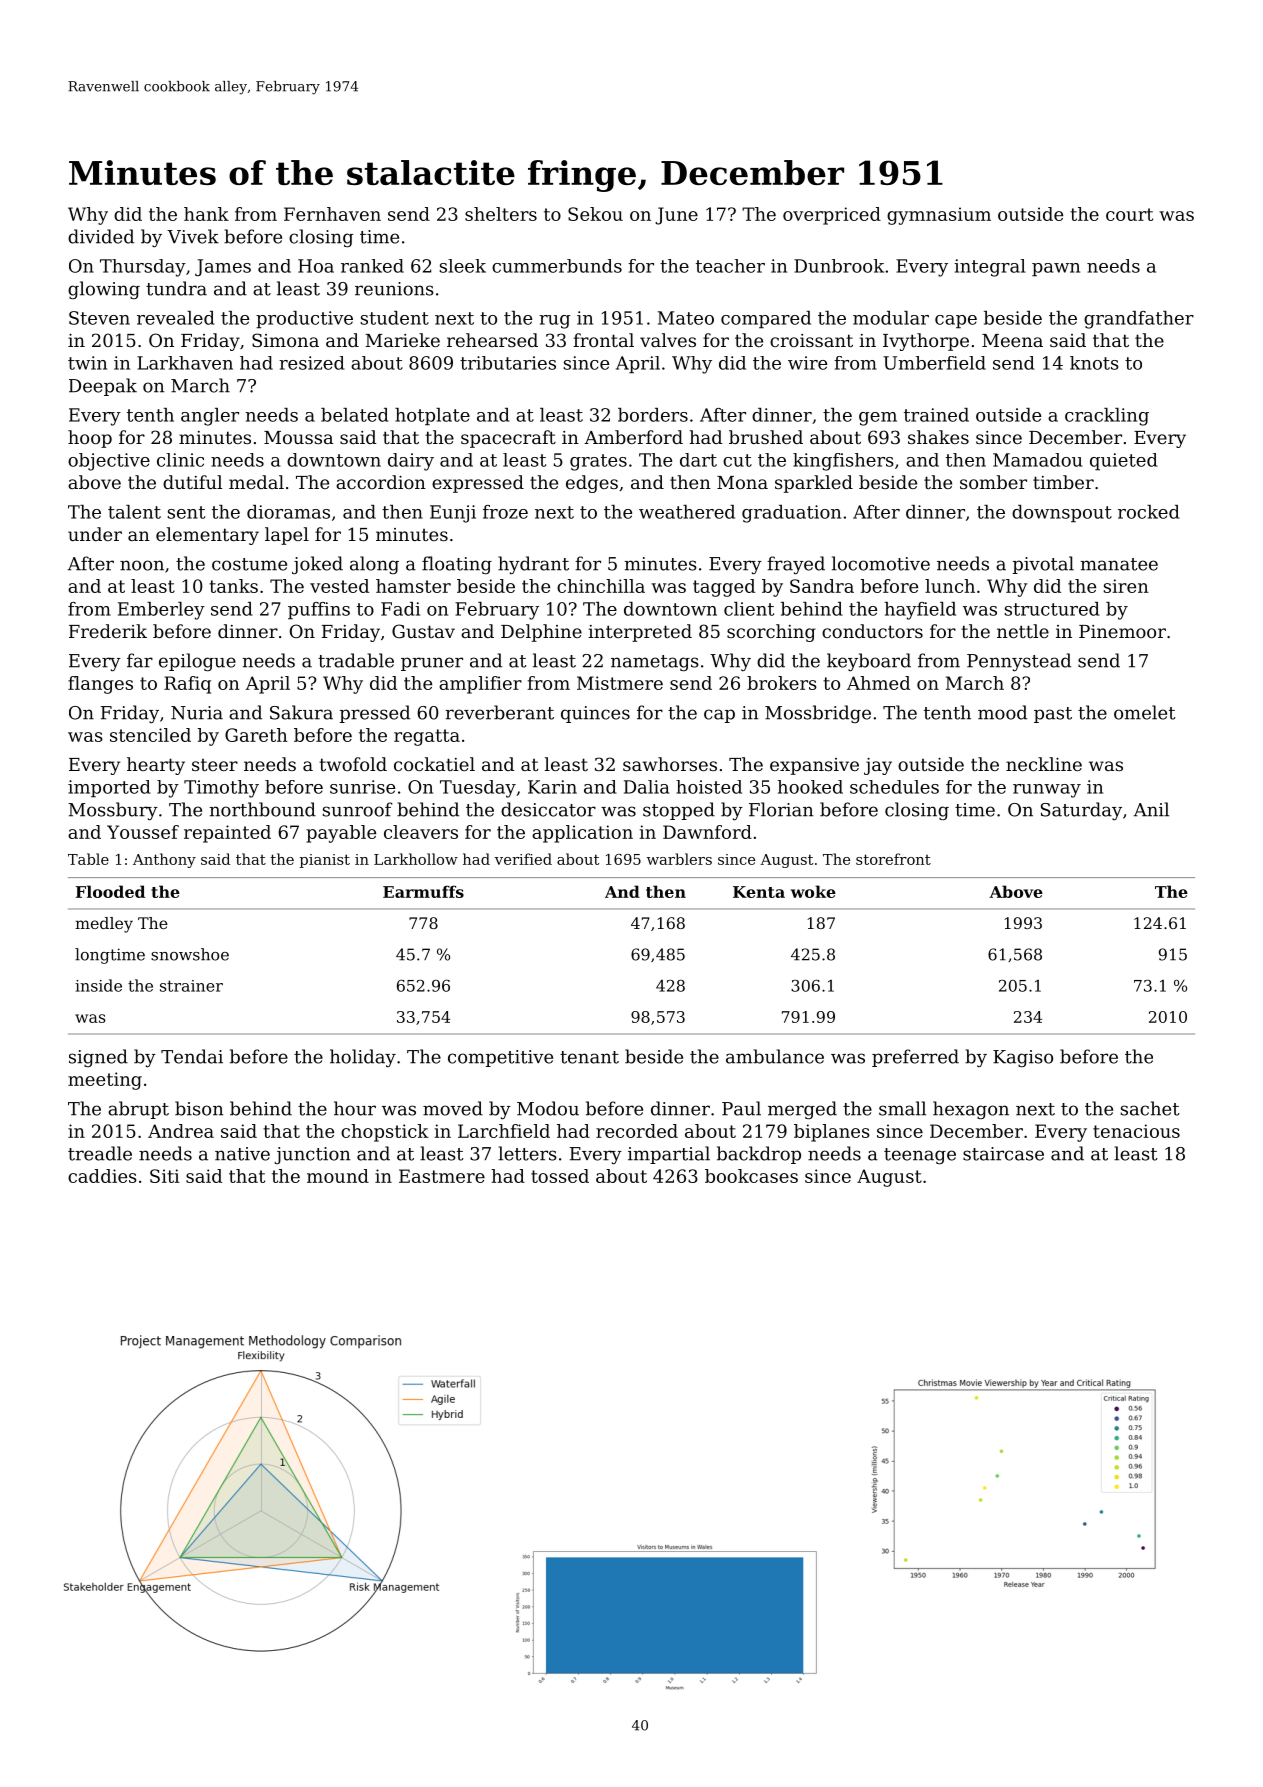 This screenshot has width=1263, height=1787. I want to click on kingfishers, so click(843, 462).
